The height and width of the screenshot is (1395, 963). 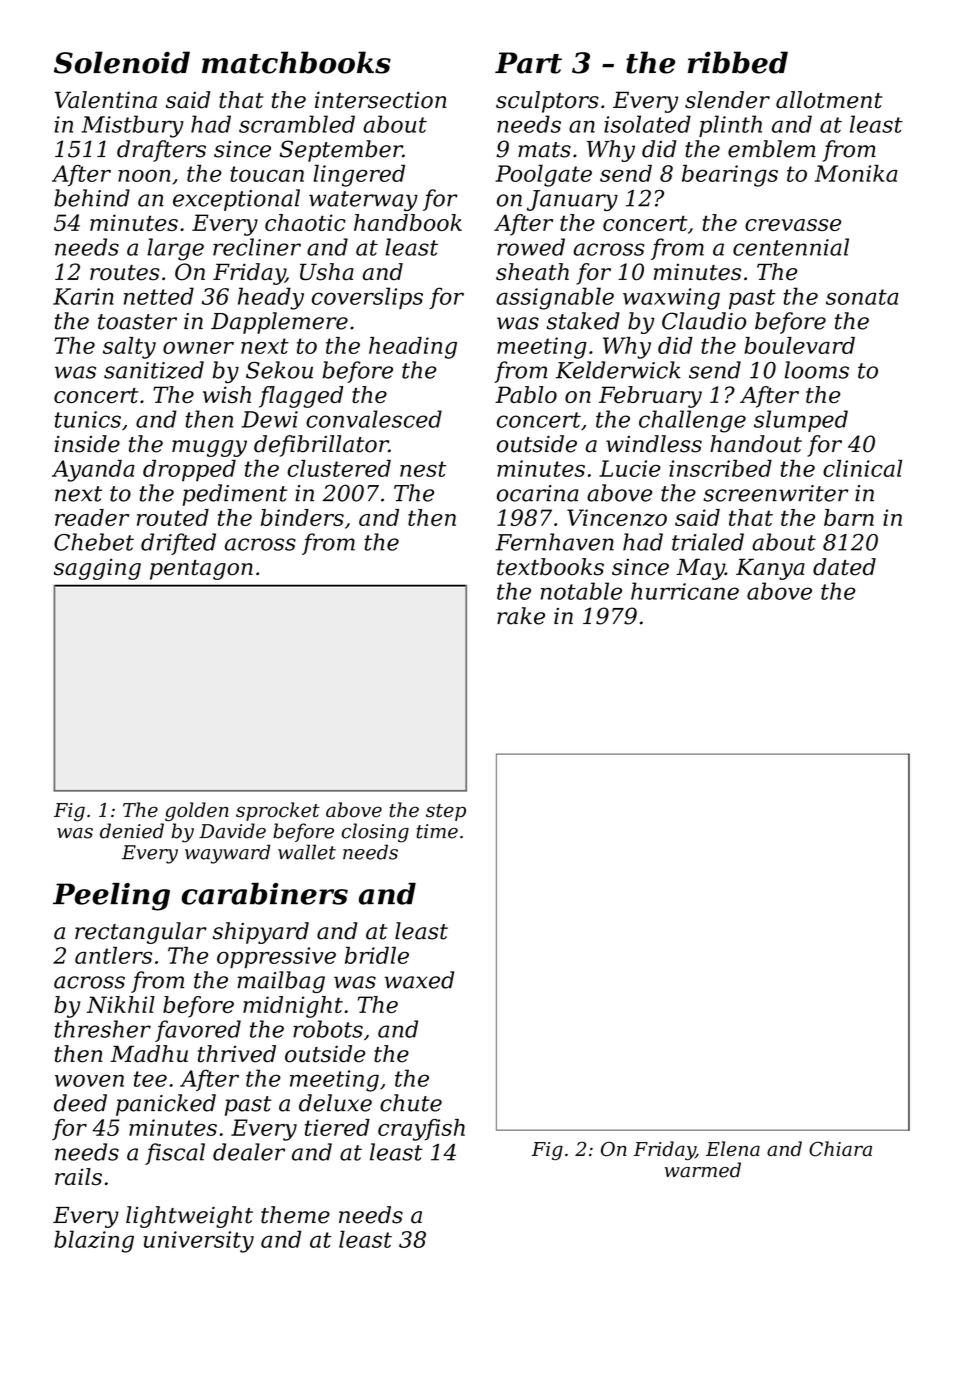 I want to click on golden, so click(x=197, y=811).
